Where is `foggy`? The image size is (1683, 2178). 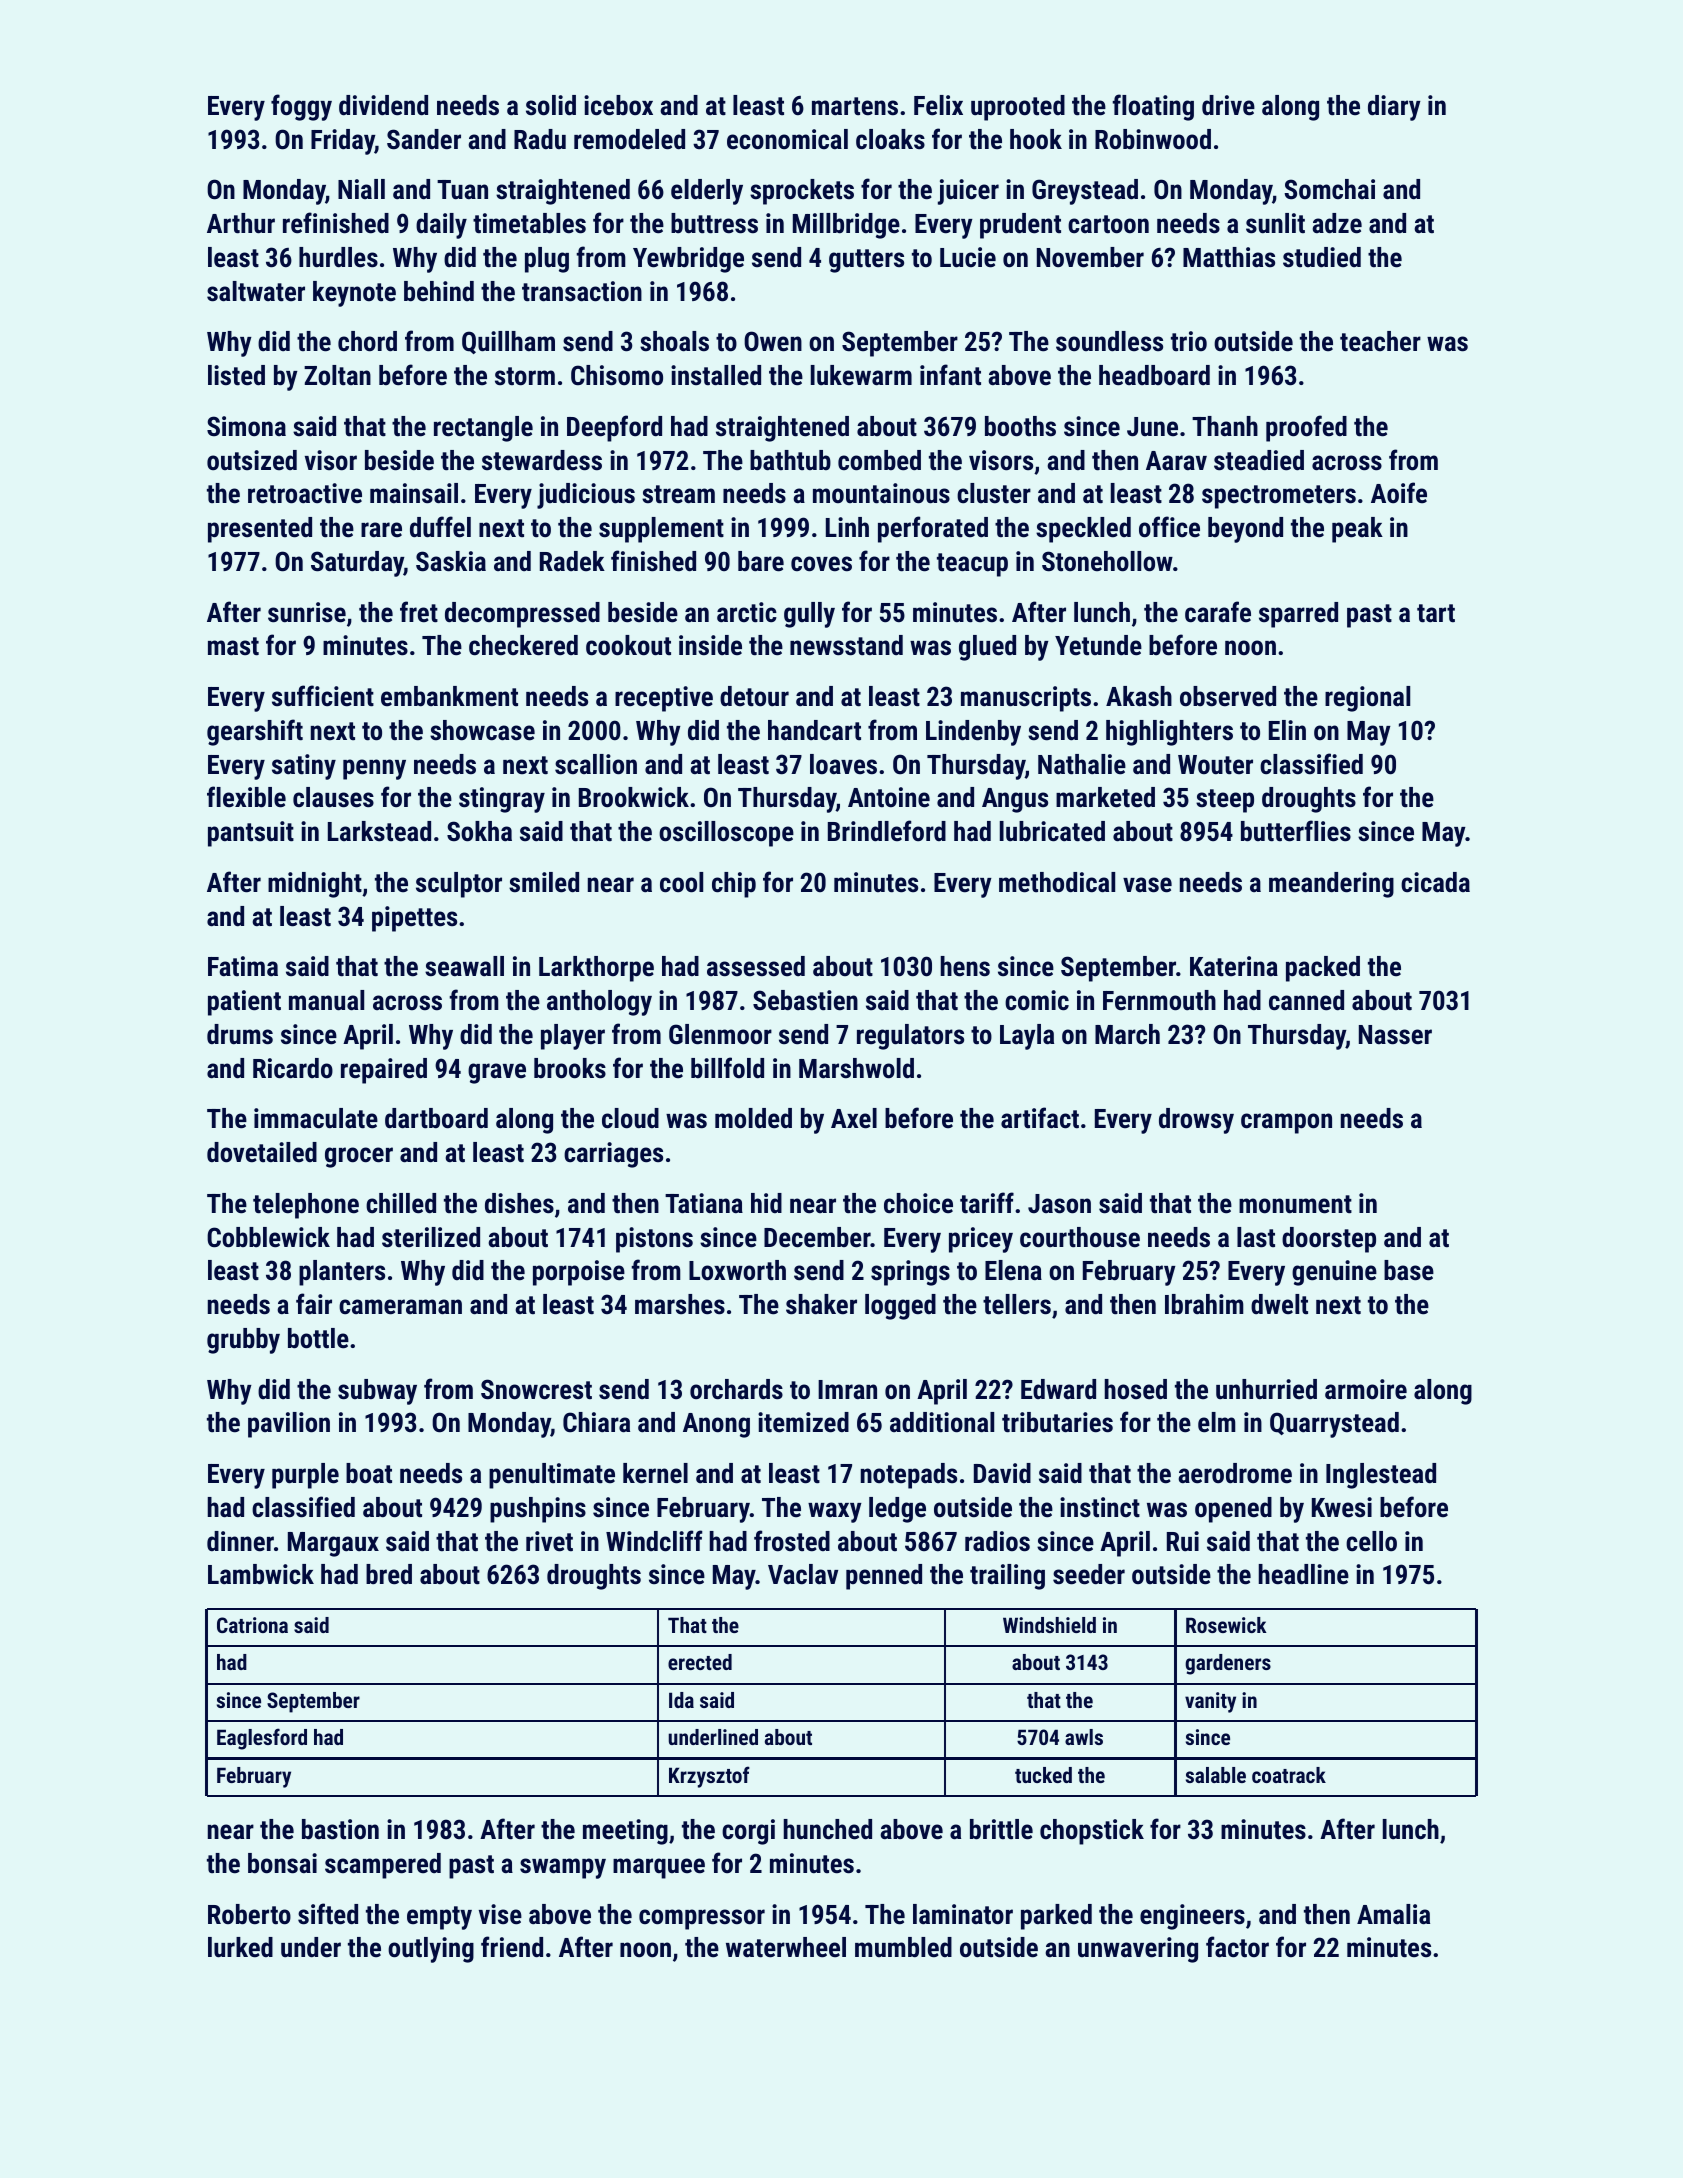
foggy is located at coordinates (301, 107).
